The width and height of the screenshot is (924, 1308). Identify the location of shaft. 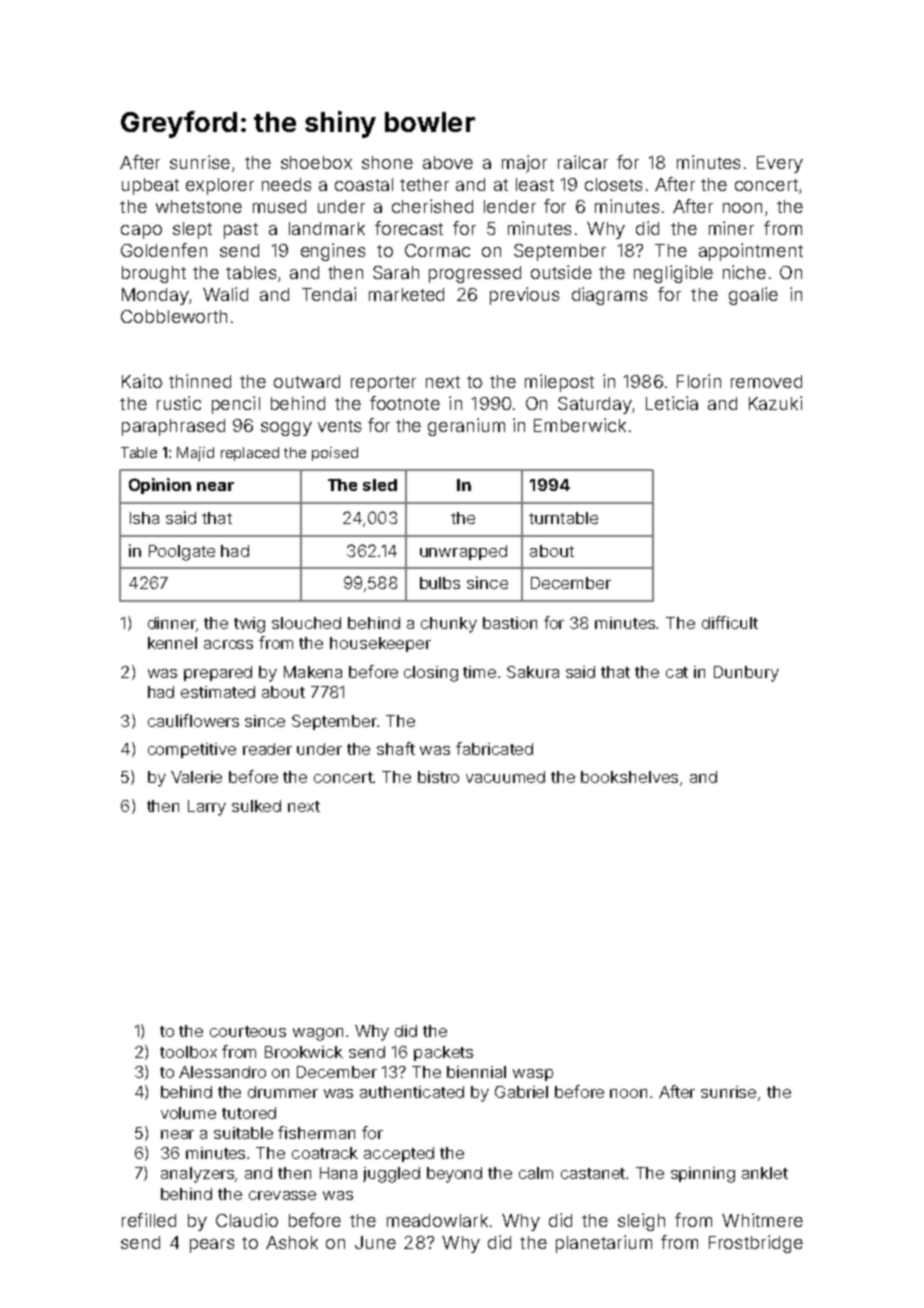
(396, 748).
